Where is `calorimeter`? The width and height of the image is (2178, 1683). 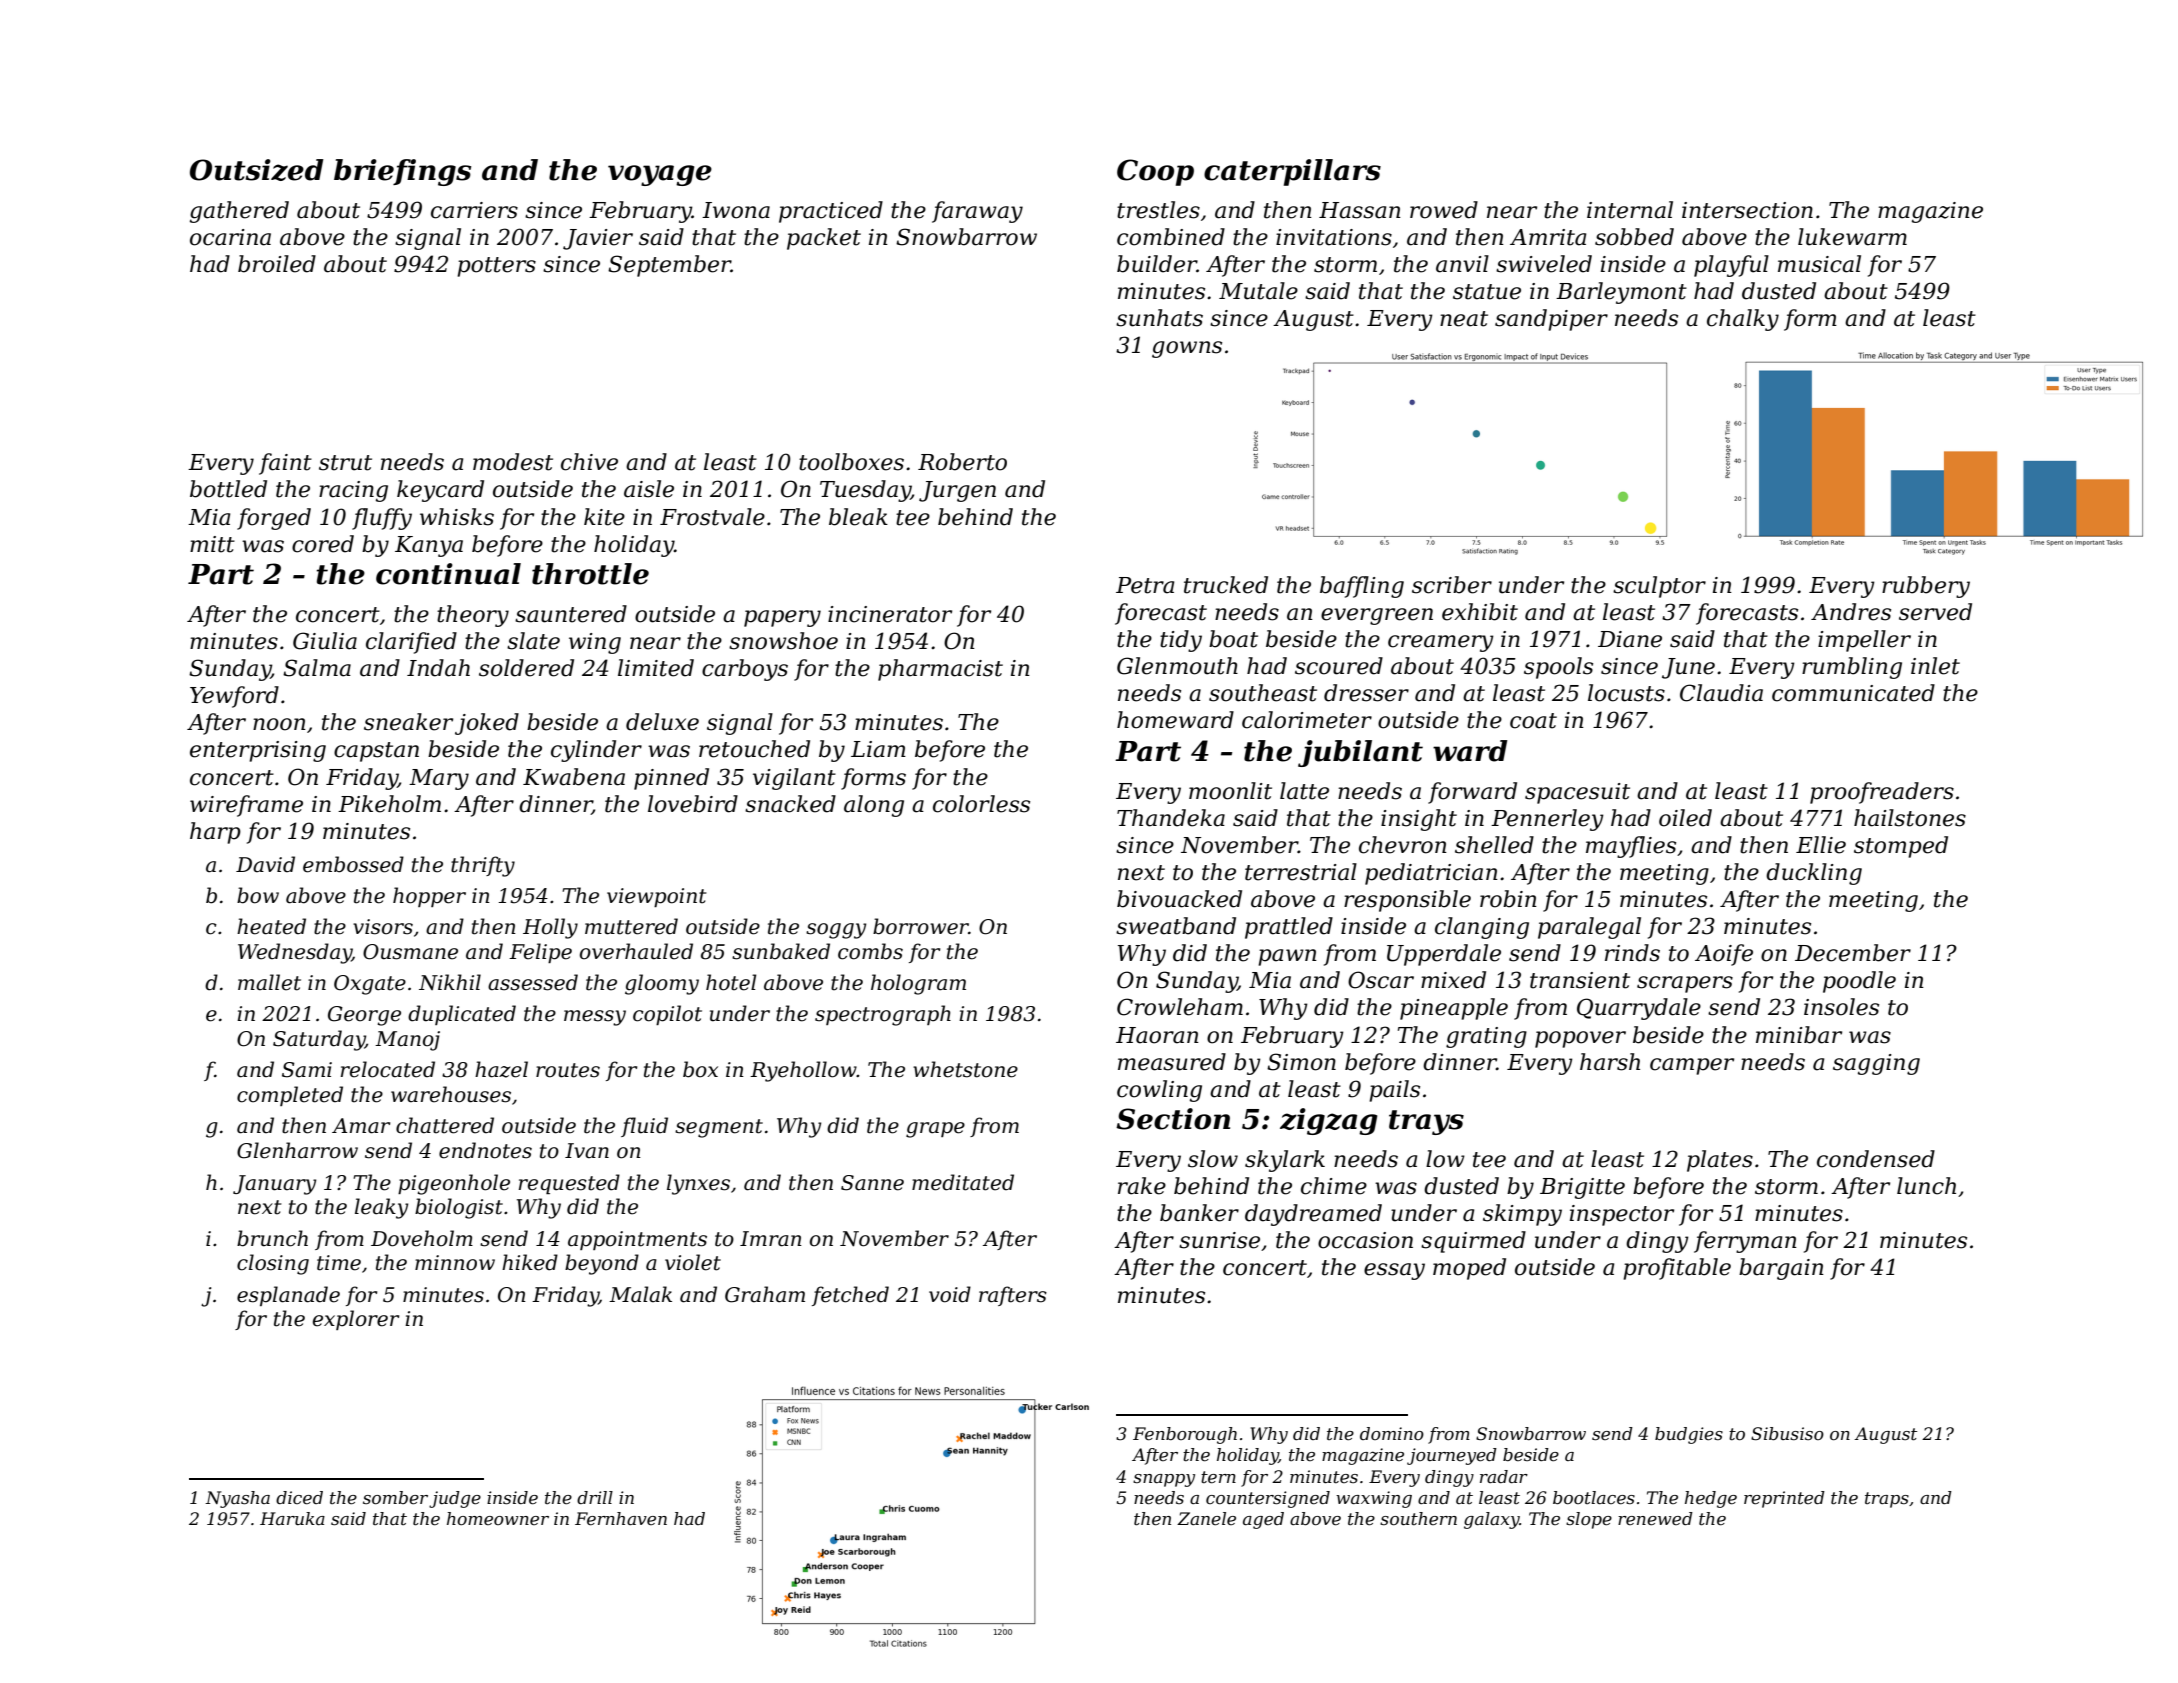 calorimeter is located at coordinates (1307, 720).
